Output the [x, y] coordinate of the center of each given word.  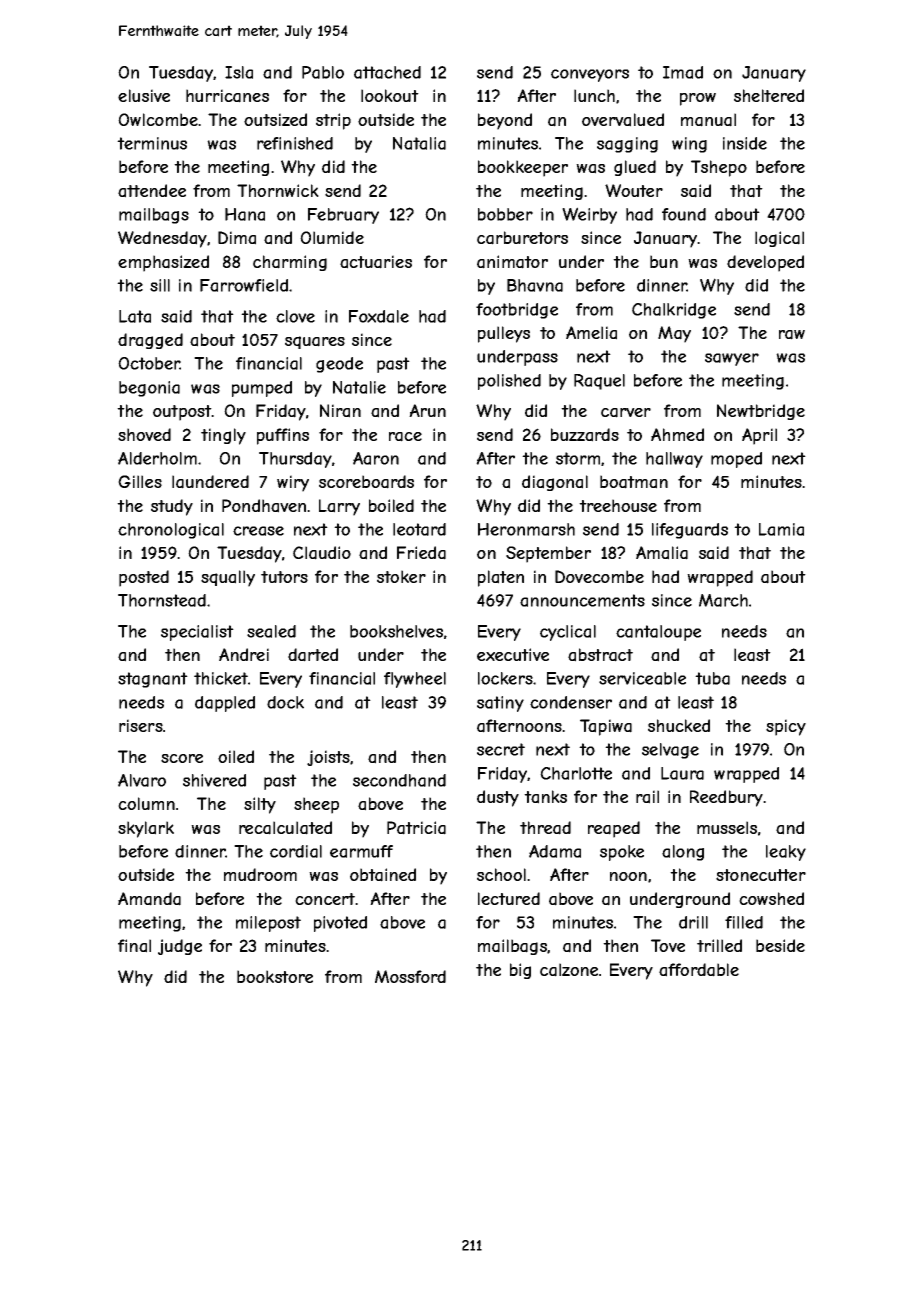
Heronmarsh [526, 529]
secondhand [399, 780]
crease [258, 531]
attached [387, 72]
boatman [634, 482]
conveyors [590, 75]
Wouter [634, 190]
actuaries [376, 262]
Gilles [140, 481]
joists [328, 758]
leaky [786, 853]
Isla [239, 72]
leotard [419, 529]
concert [325, 899]
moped [736, 460]
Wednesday [162, 239]
